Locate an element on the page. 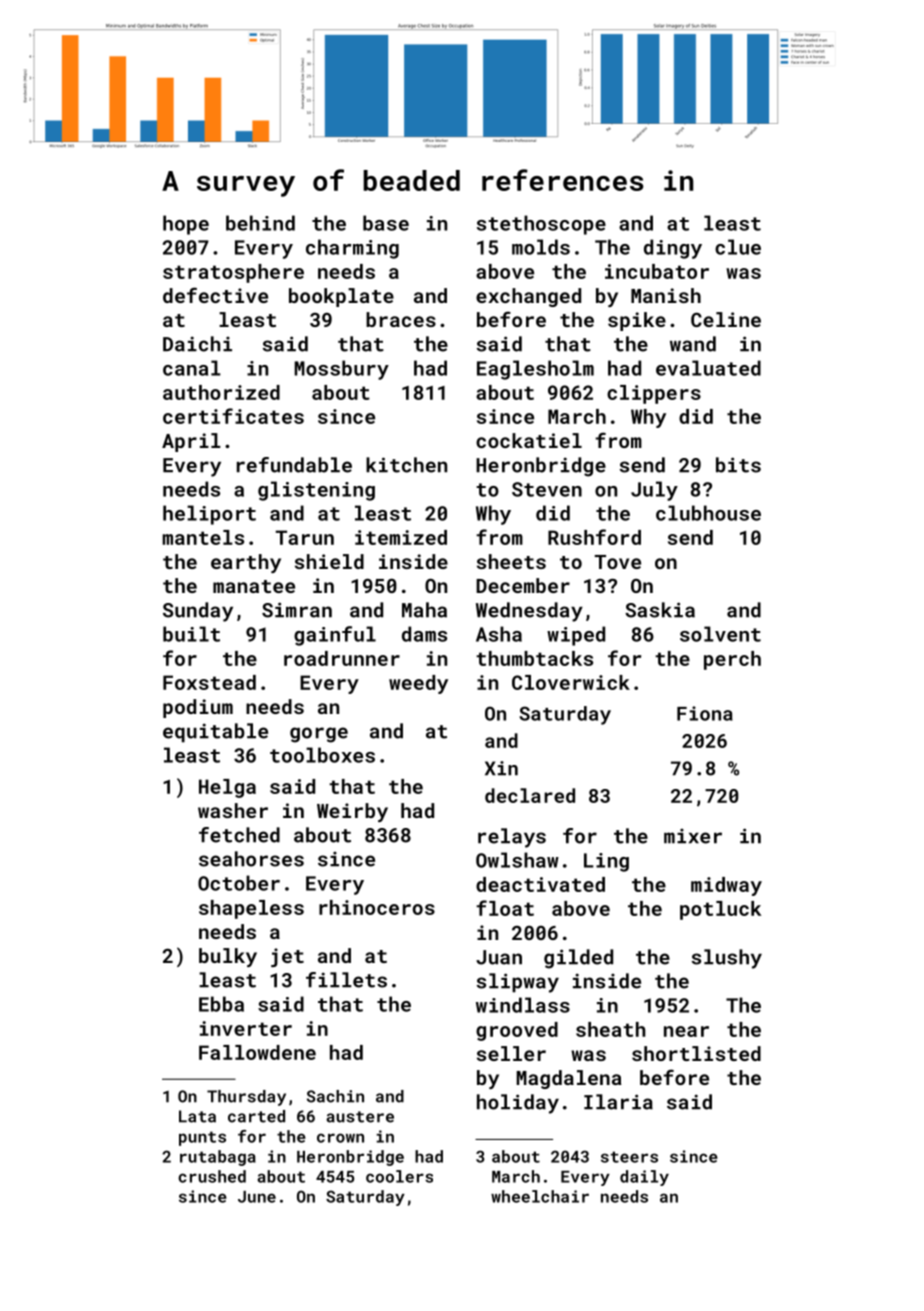 Image resolution: width=924 pixels, height=1311 pixels. crushed is located at coordinates (212, 1176).
